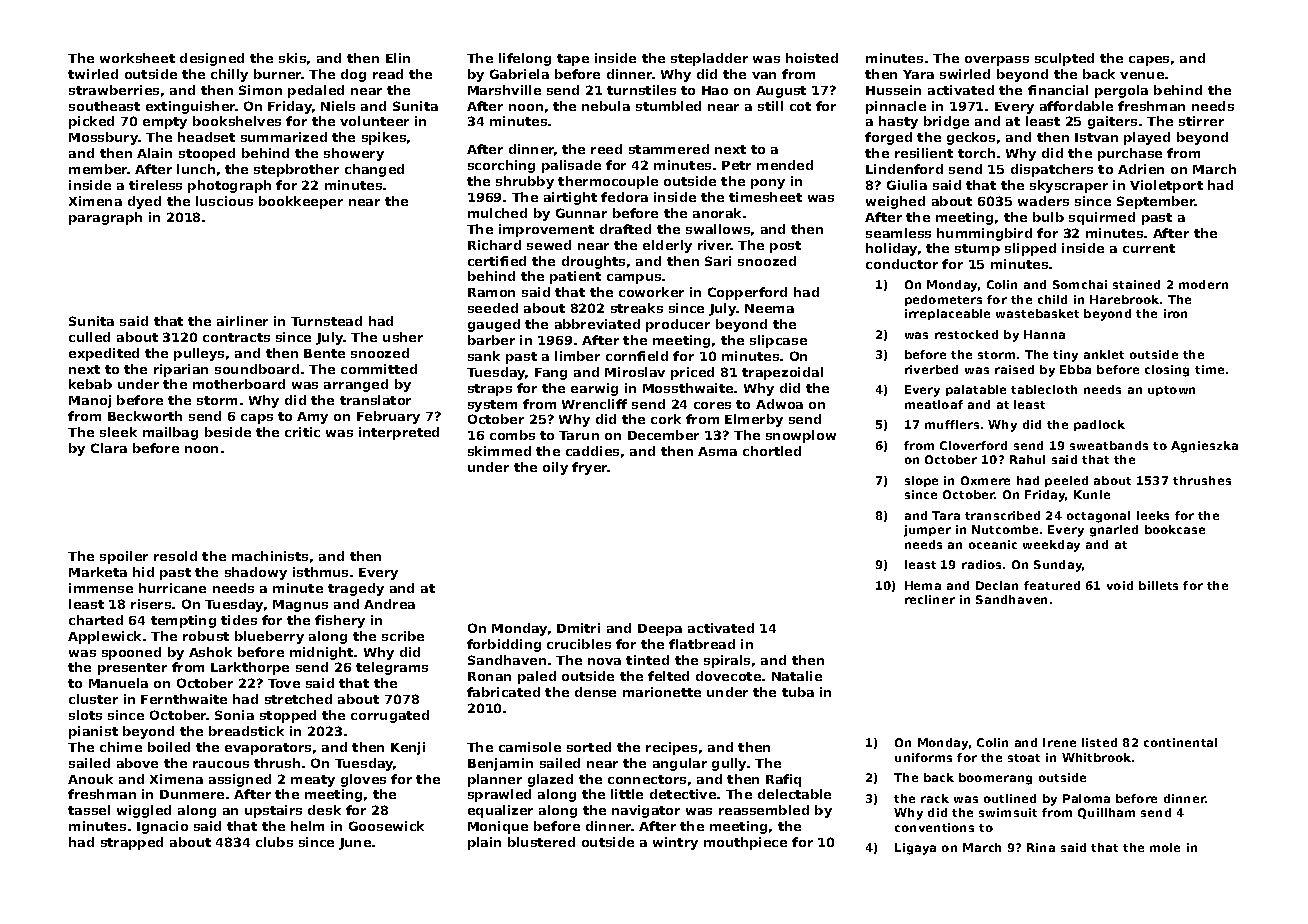 Image resolution: width=1308 pixels, height=924 pixels. What do you see at coordinates (898, 233) in the document?
I see `seamless` at bounding box center [898, 233].
